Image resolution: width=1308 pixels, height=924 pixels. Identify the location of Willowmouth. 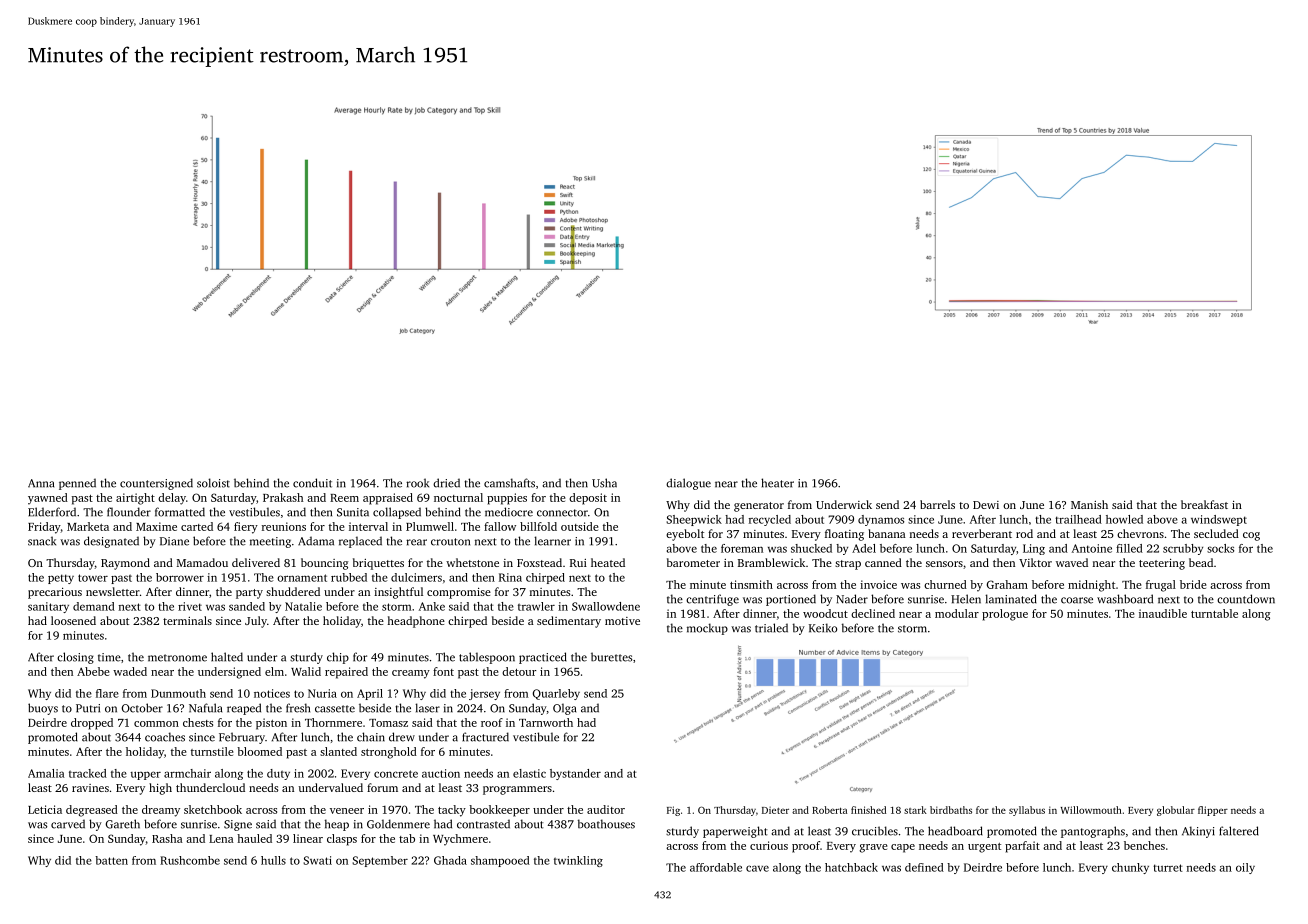
(1091, 810).
